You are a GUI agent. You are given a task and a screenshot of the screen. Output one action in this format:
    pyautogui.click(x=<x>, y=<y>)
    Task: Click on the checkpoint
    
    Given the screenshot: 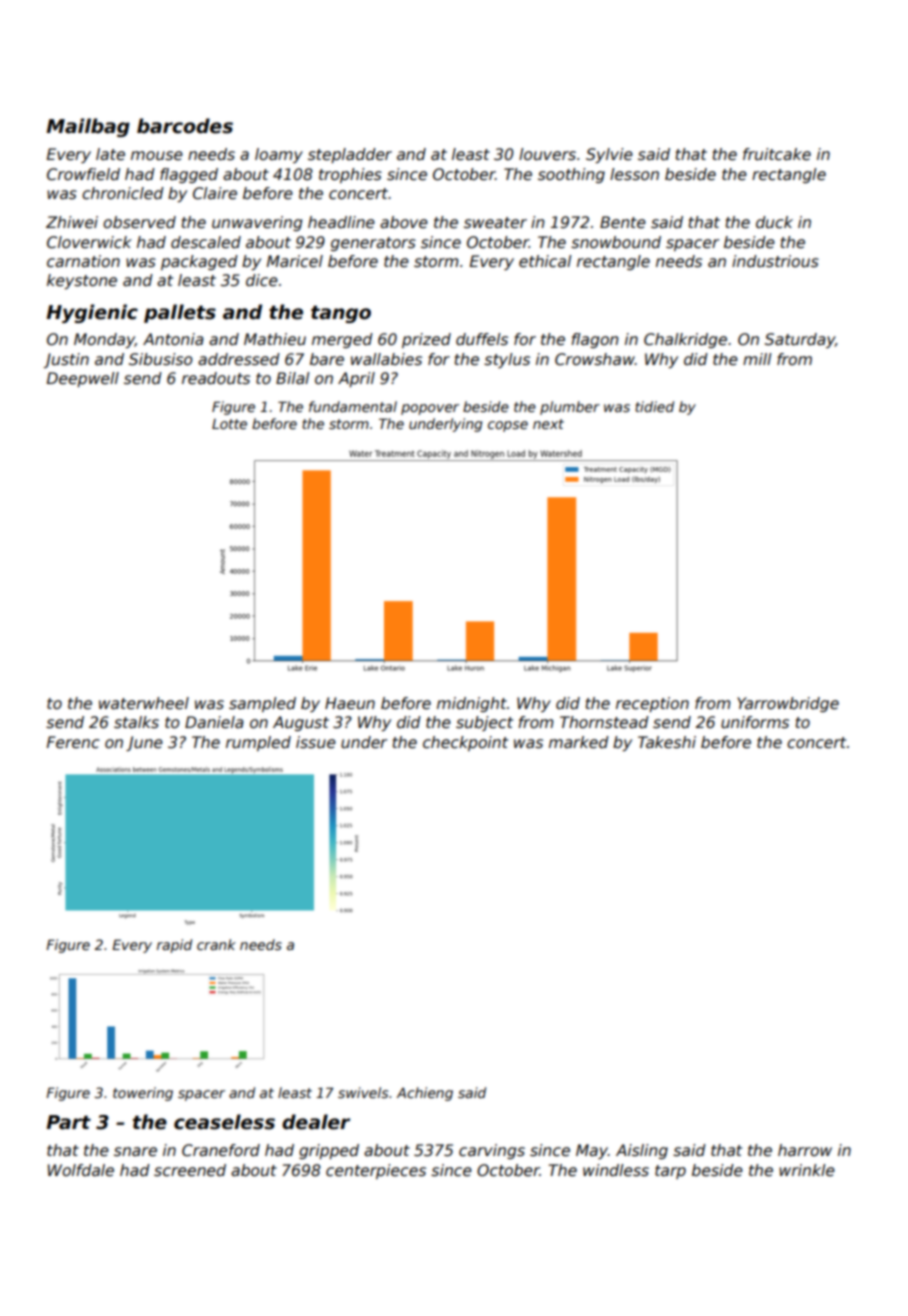 What is the action you would take?
    pyautogui.click(x=465, y=743)
